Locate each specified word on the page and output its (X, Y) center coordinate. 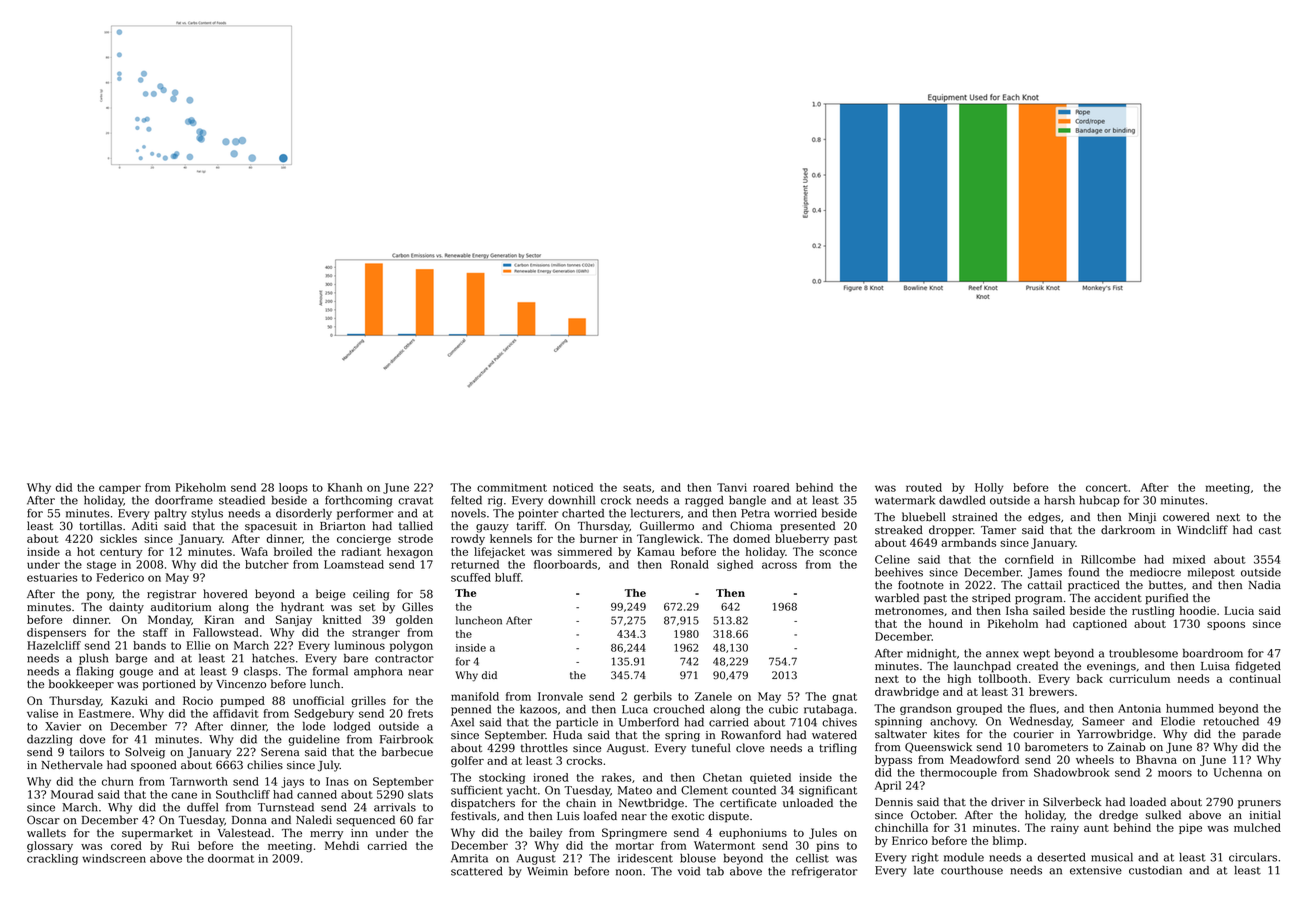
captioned (1100, 624)
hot (86, 551)
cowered (1186, 516)
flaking (95, 672)
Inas (337, 781)
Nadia (1265, 584)
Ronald (690, 564)
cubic (783, 709)
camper (120, 489)
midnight (931, 654)
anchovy (953, 722)
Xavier (63, 726)
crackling (52, 859)
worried (795, 513)
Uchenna (1237, 772)
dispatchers (483, 804)
